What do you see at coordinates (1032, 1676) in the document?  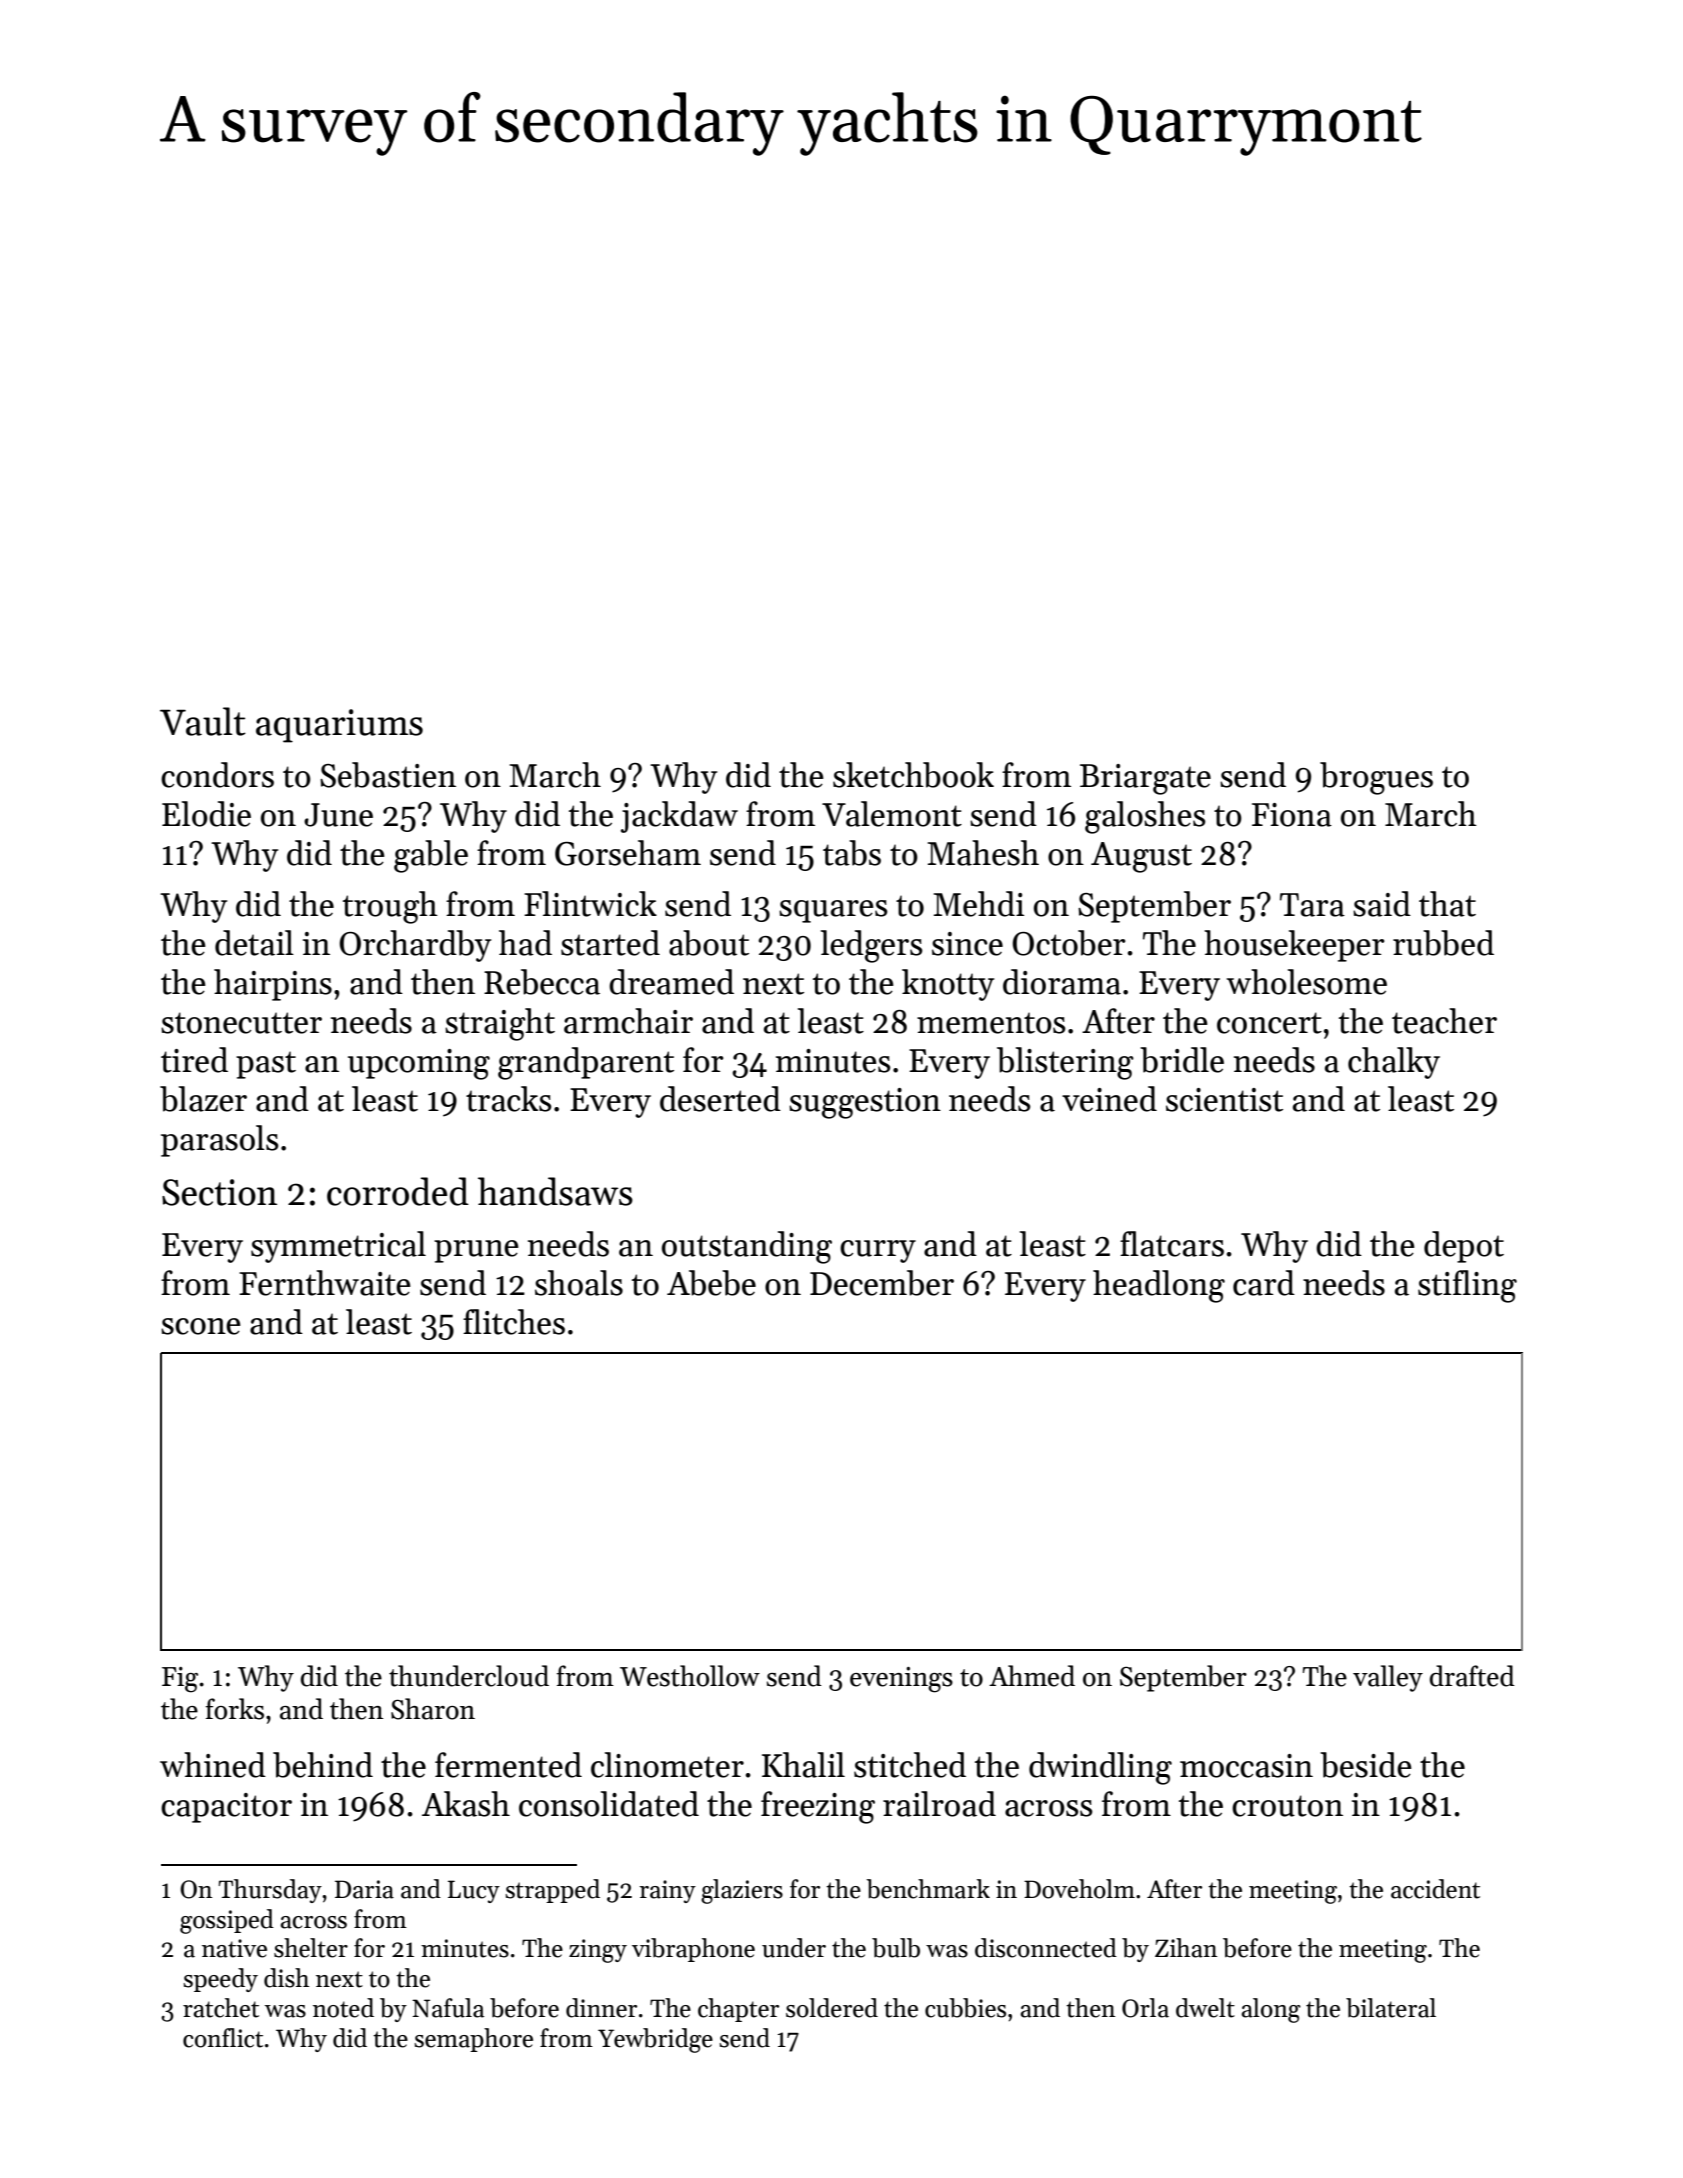 I see `Ahmed` at bounding box center [1032, 1676].
